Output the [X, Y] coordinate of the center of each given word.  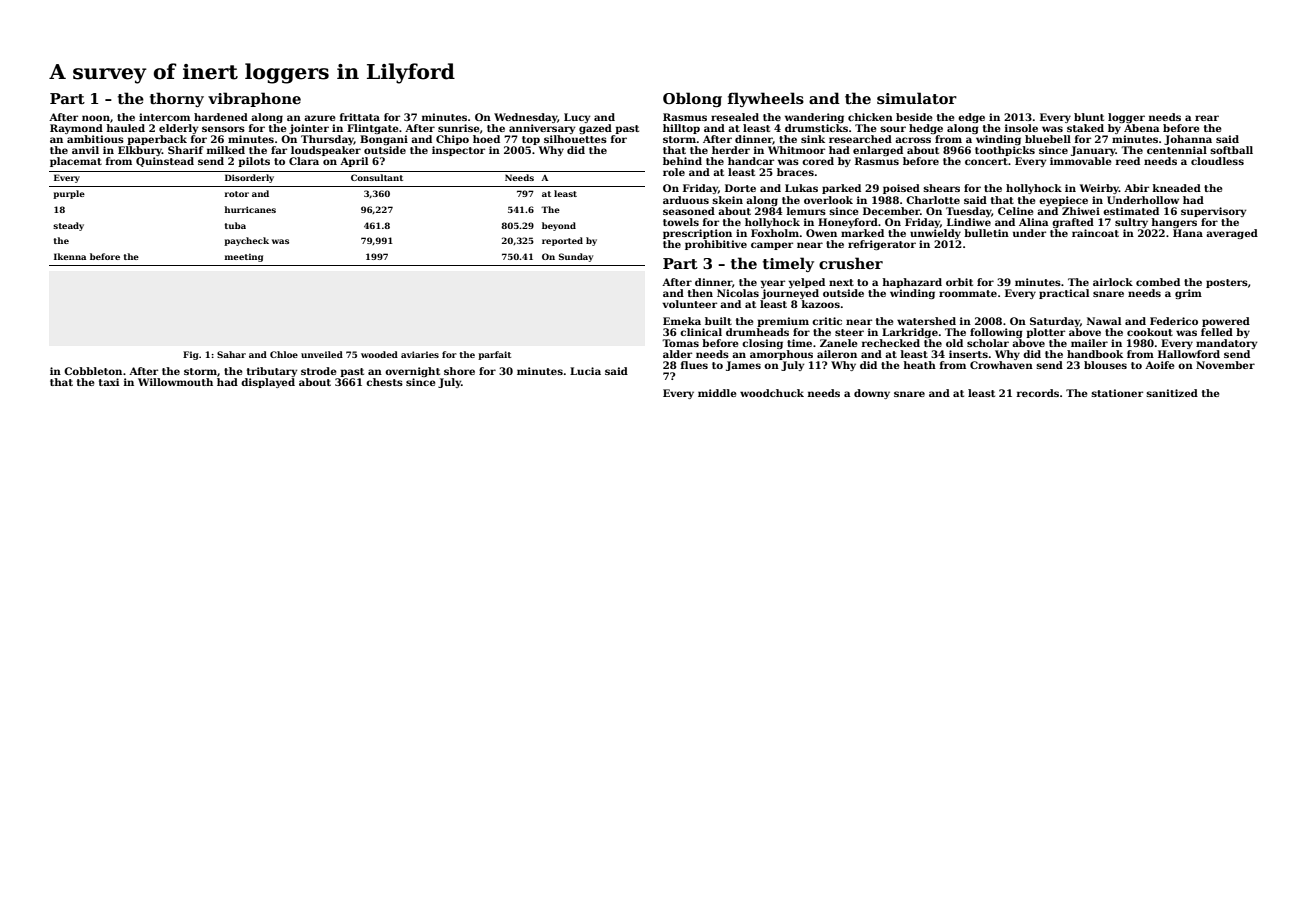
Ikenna [70, 256]
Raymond [76, 129]
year [773, 284]
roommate [968, 293]
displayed [268, 383]
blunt [1089, 117]
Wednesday [525, 118]
